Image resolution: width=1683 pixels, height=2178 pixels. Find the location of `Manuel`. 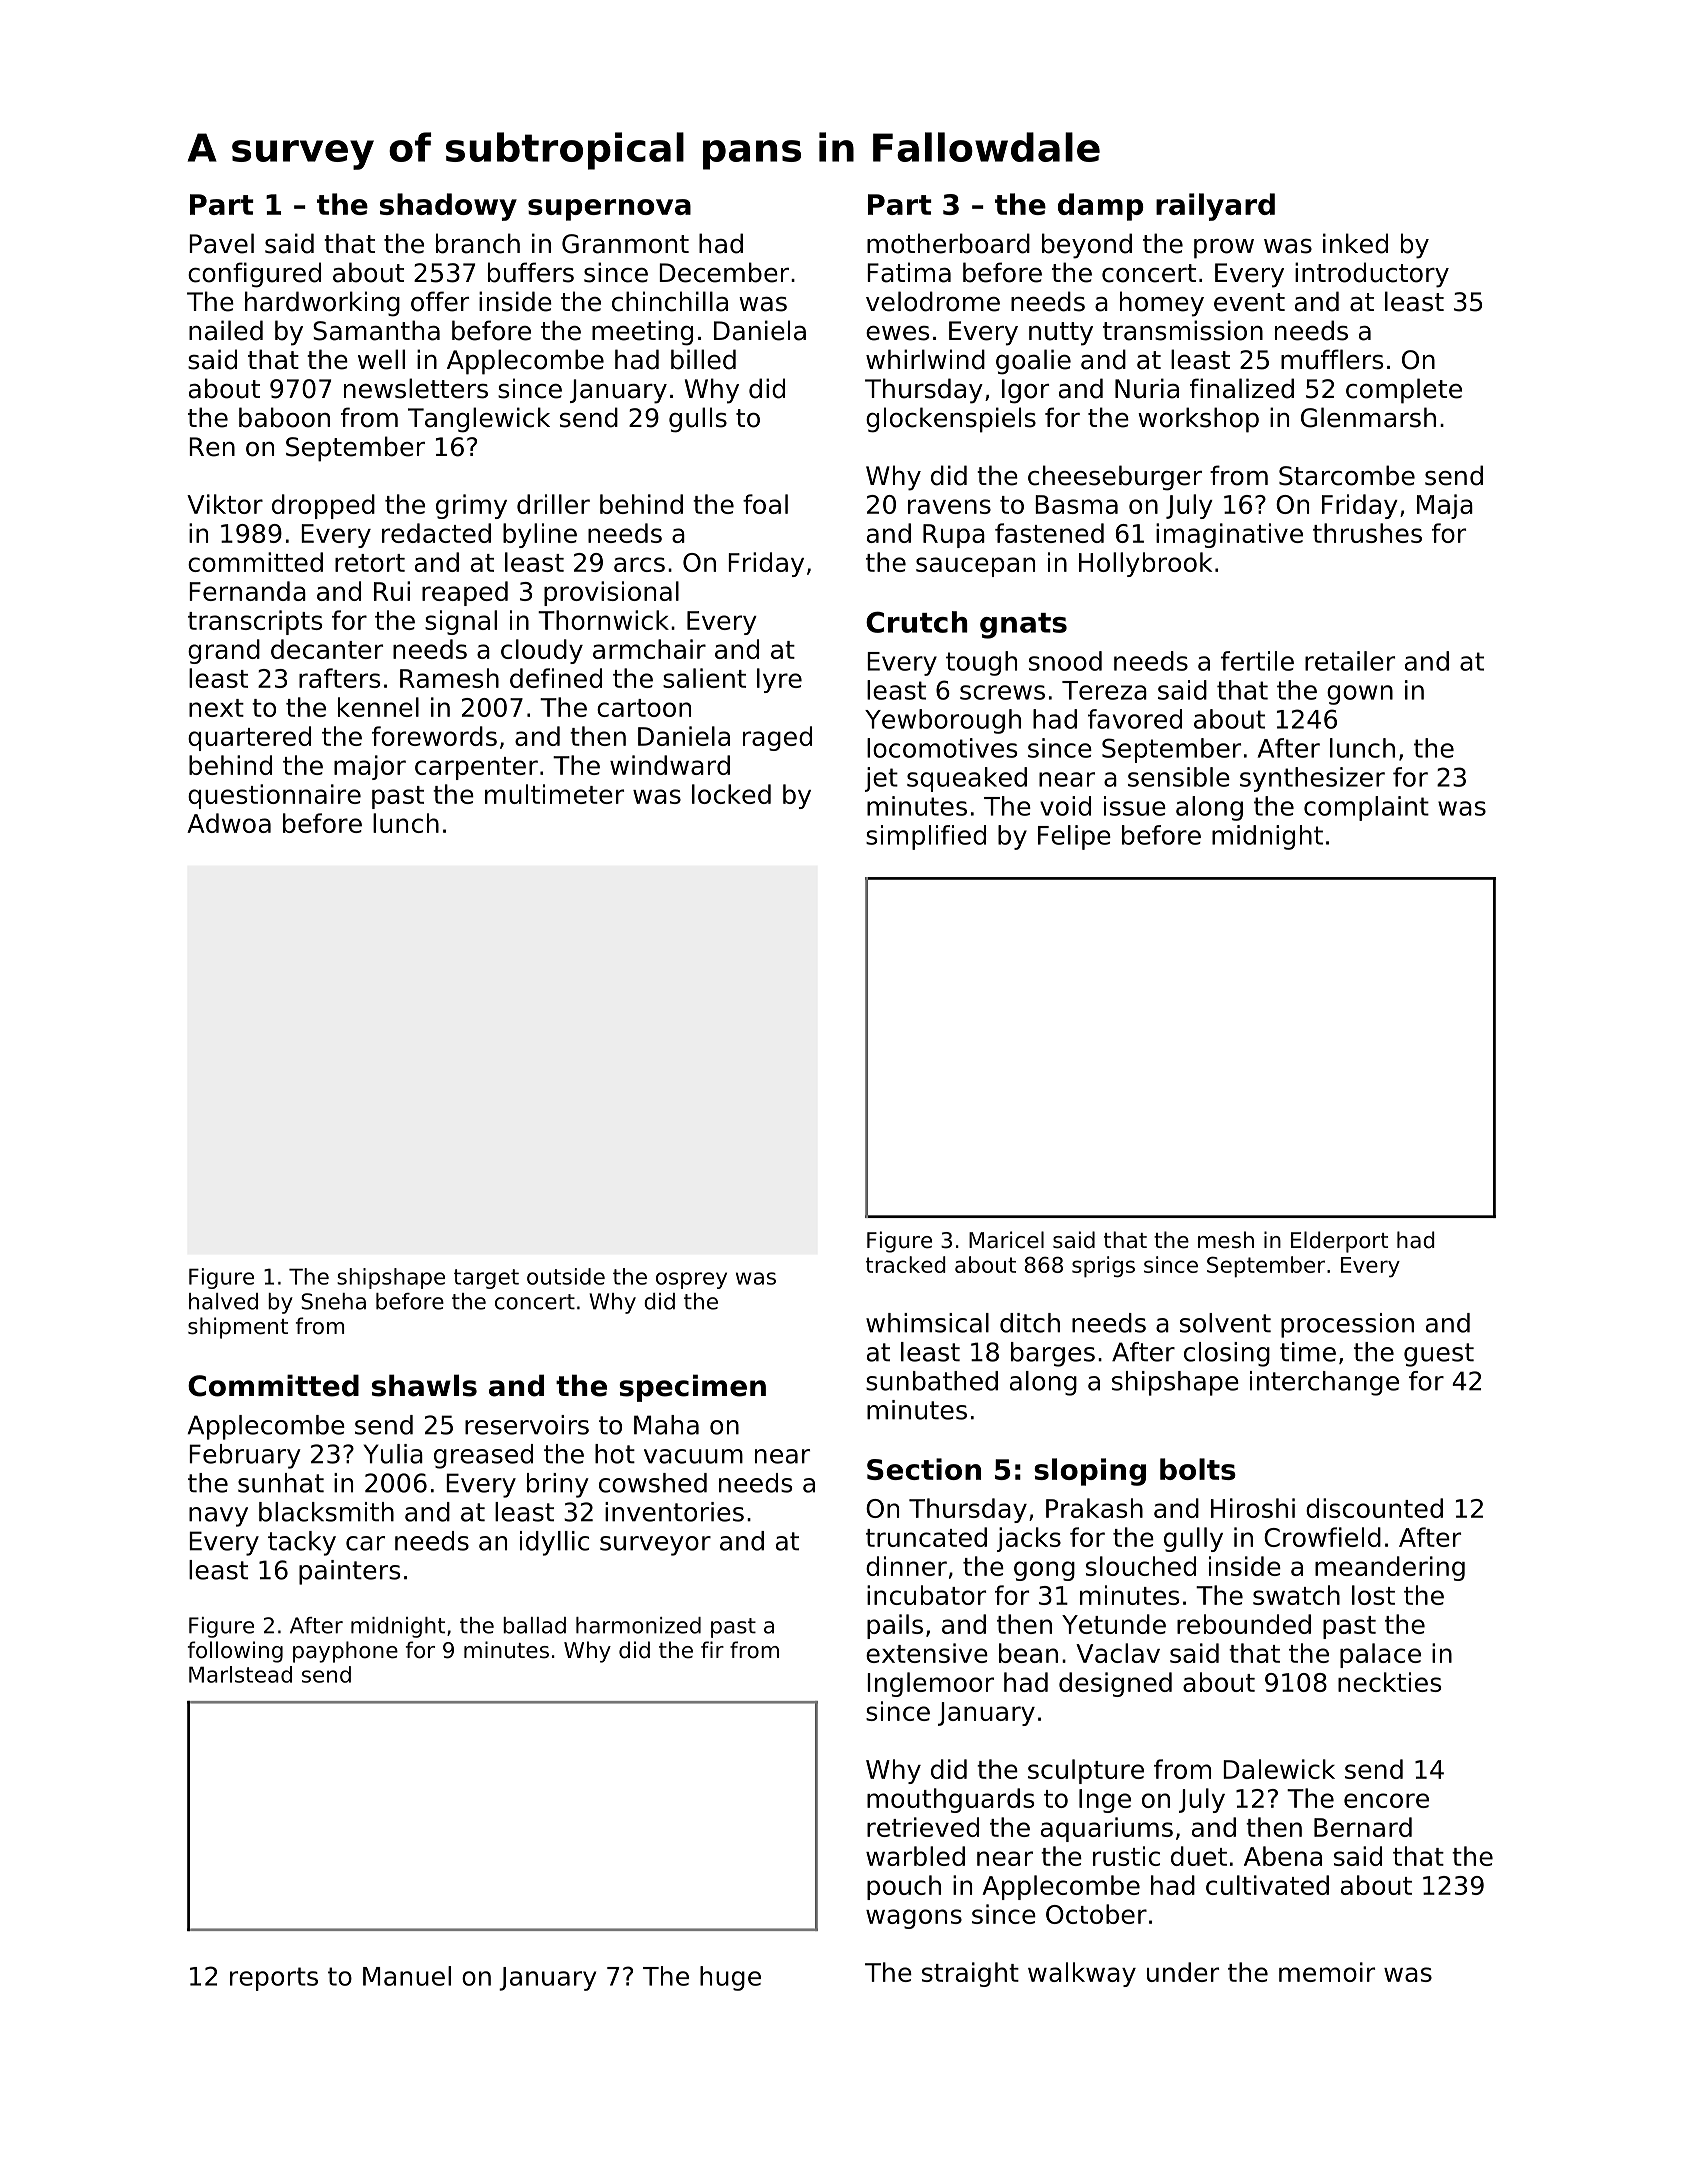

Manuel is located at coordinates (407, 1976).
